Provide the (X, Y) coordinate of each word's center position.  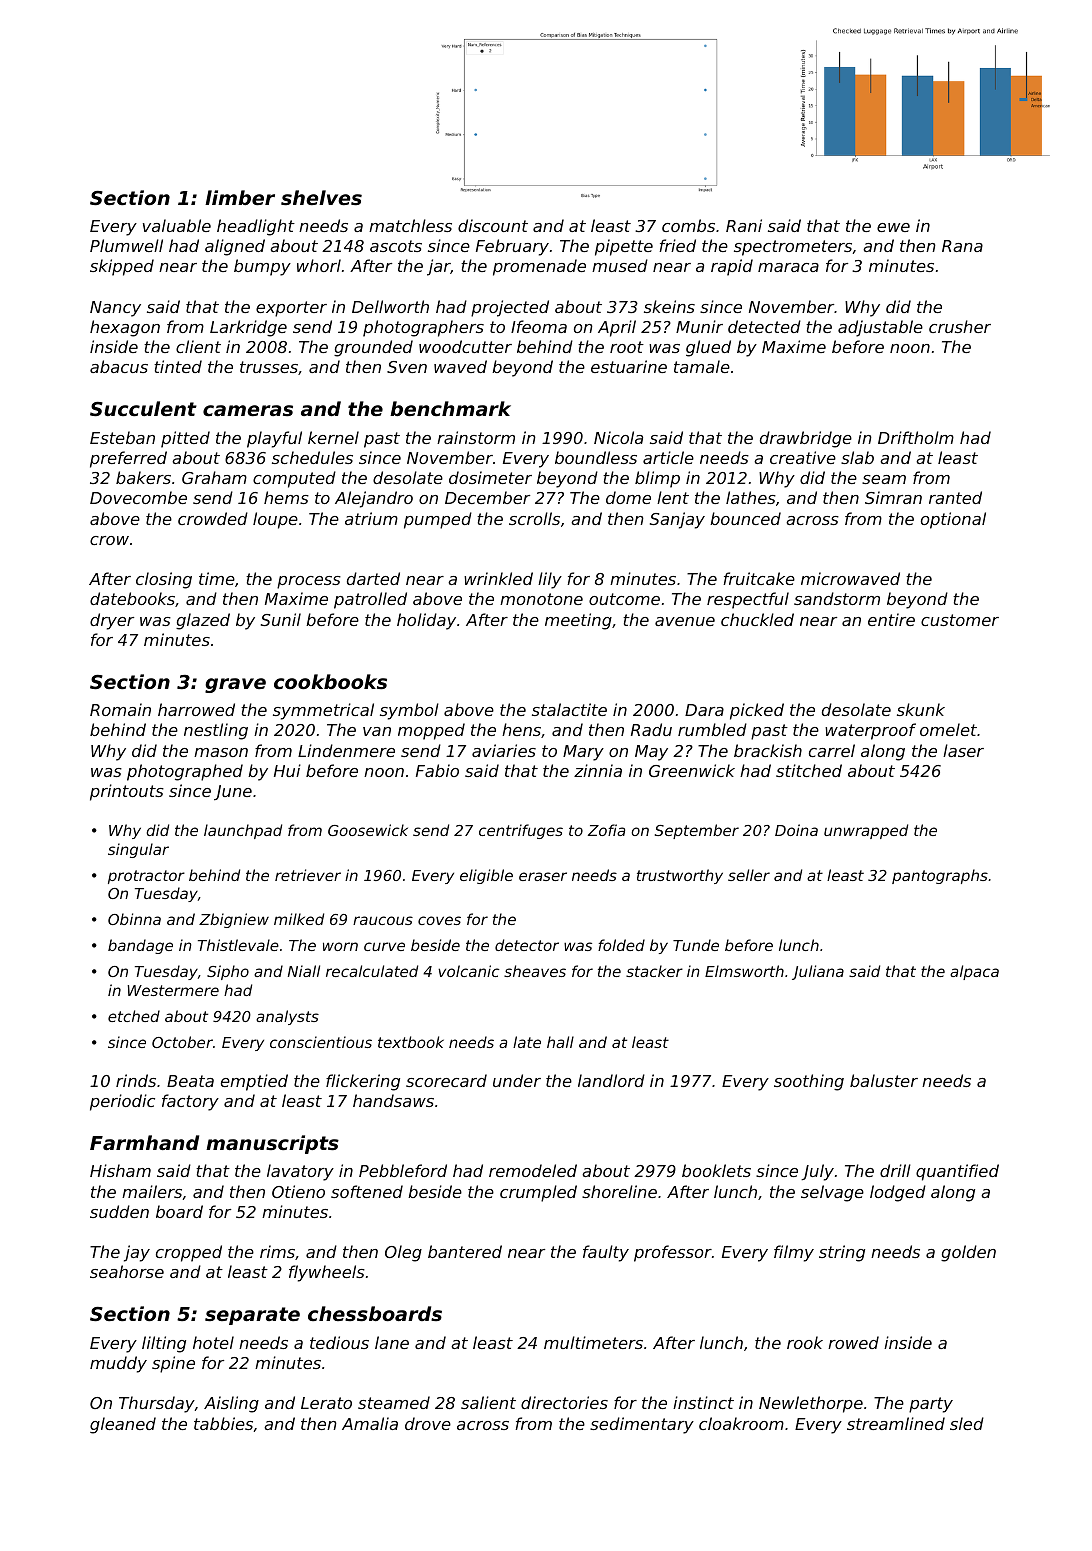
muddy (118, 1364)
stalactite (569, 709)
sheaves (535, 971)
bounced (745, 518)
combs (688, 225)
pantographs (940, 876)
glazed (203, 621)
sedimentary (642, 1425)
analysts (287, 1017)
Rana (962, 246)
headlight (256, 227)
